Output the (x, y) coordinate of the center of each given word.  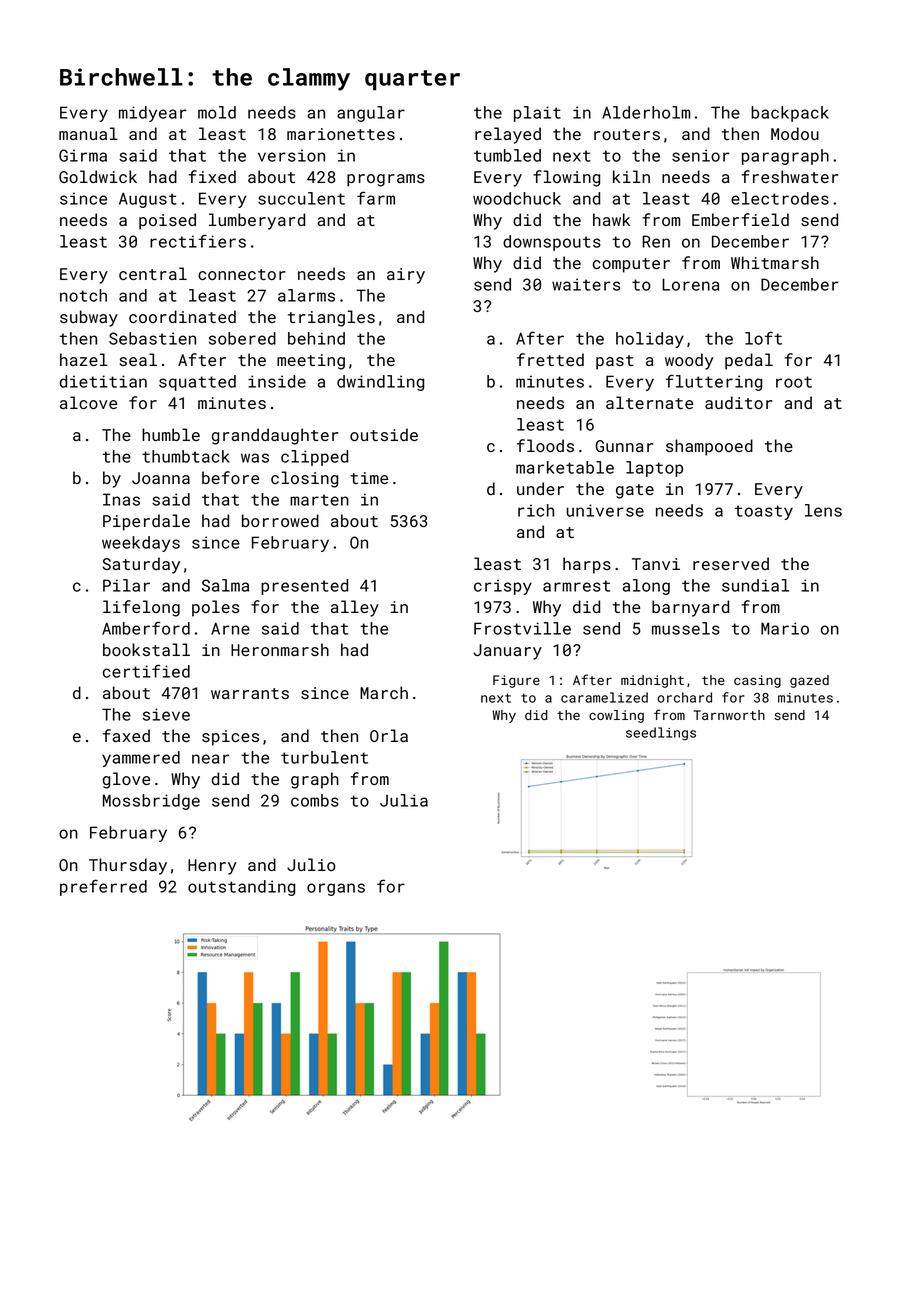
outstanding (241, 888)
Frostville (522, 628)
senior (701, 155)
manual (88, 133)
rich (536, 510)
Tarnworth (729, 715)
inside (277, 381)
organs (336, 889)
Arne (230, 628)
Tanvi (656, 564)
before (230, 477)
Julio (311, 864)
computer (631, 265)
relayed (508, 135)
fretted (550, 359)
